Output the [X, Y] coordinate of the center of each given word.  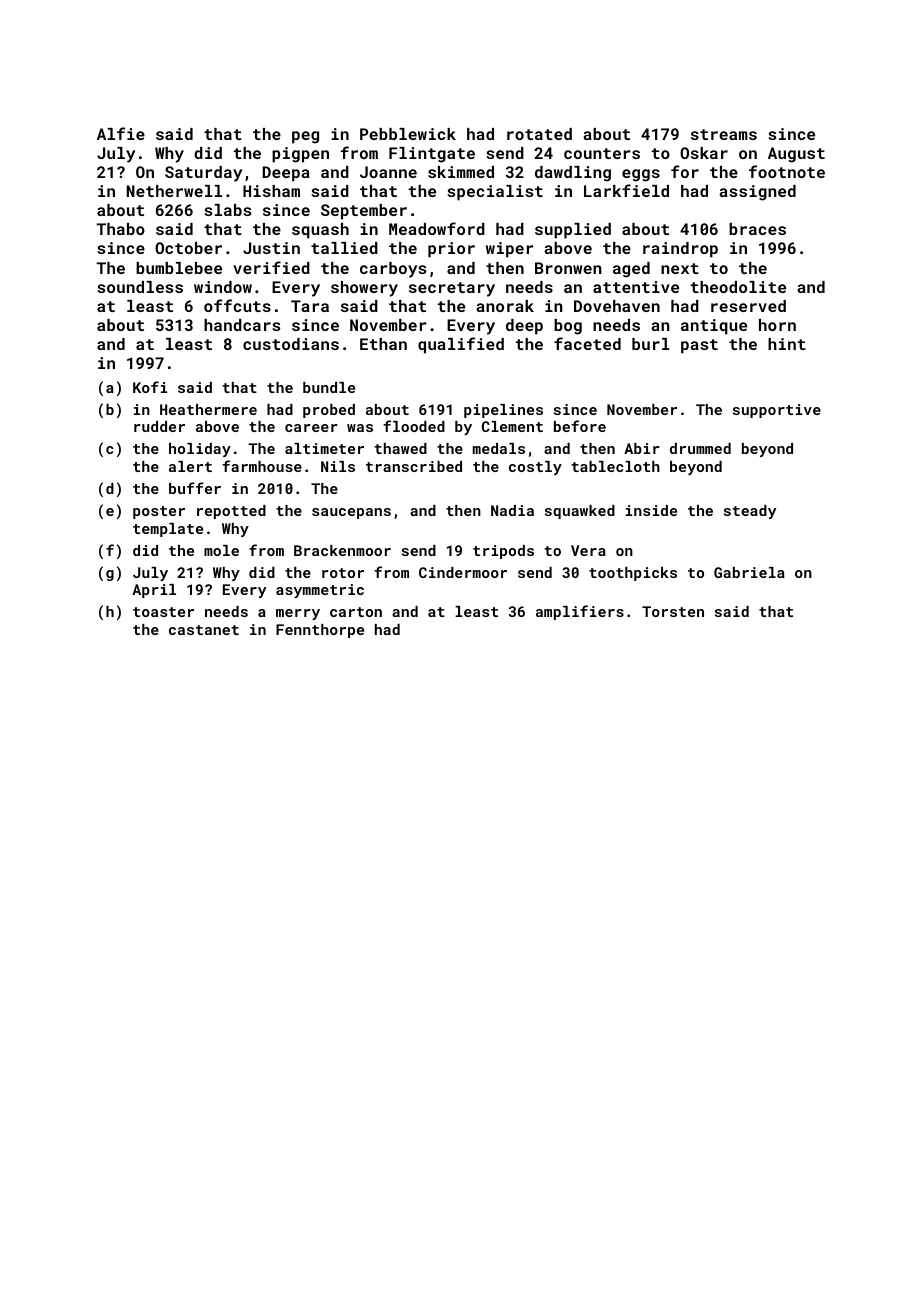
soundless [140, 287]
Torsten [673, 611]
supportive [777, 411]
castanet [204, 630]
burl [651, 344]
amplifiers [580, 612]
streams [724, 134]
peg [305, 137]
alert [190, 466]
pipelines [503, 411]
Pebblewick [408, 134]
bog [568, 327]
